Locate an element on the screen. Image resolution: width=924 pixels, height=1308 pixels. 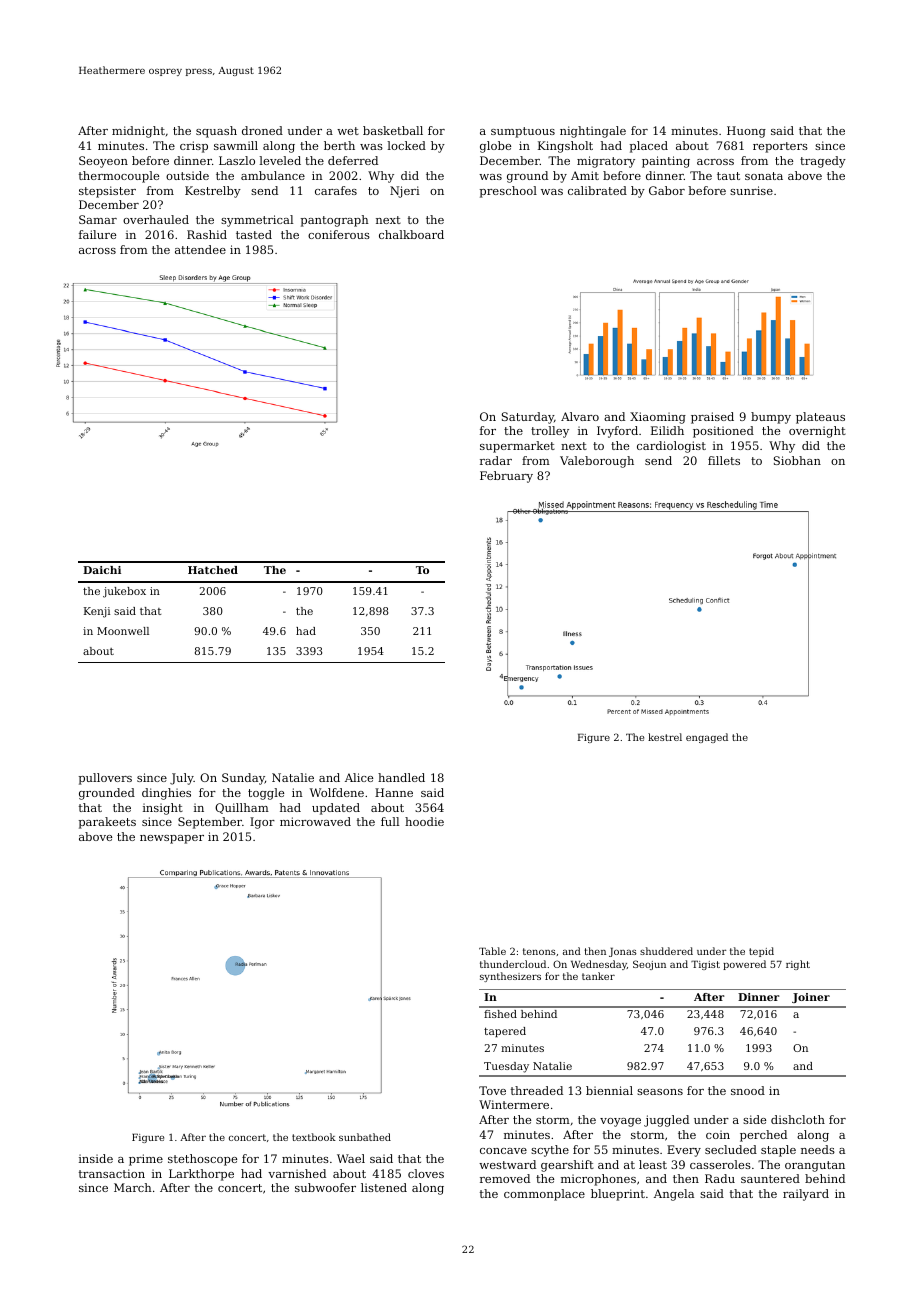
basketball is located at coordinates (393, 130).
